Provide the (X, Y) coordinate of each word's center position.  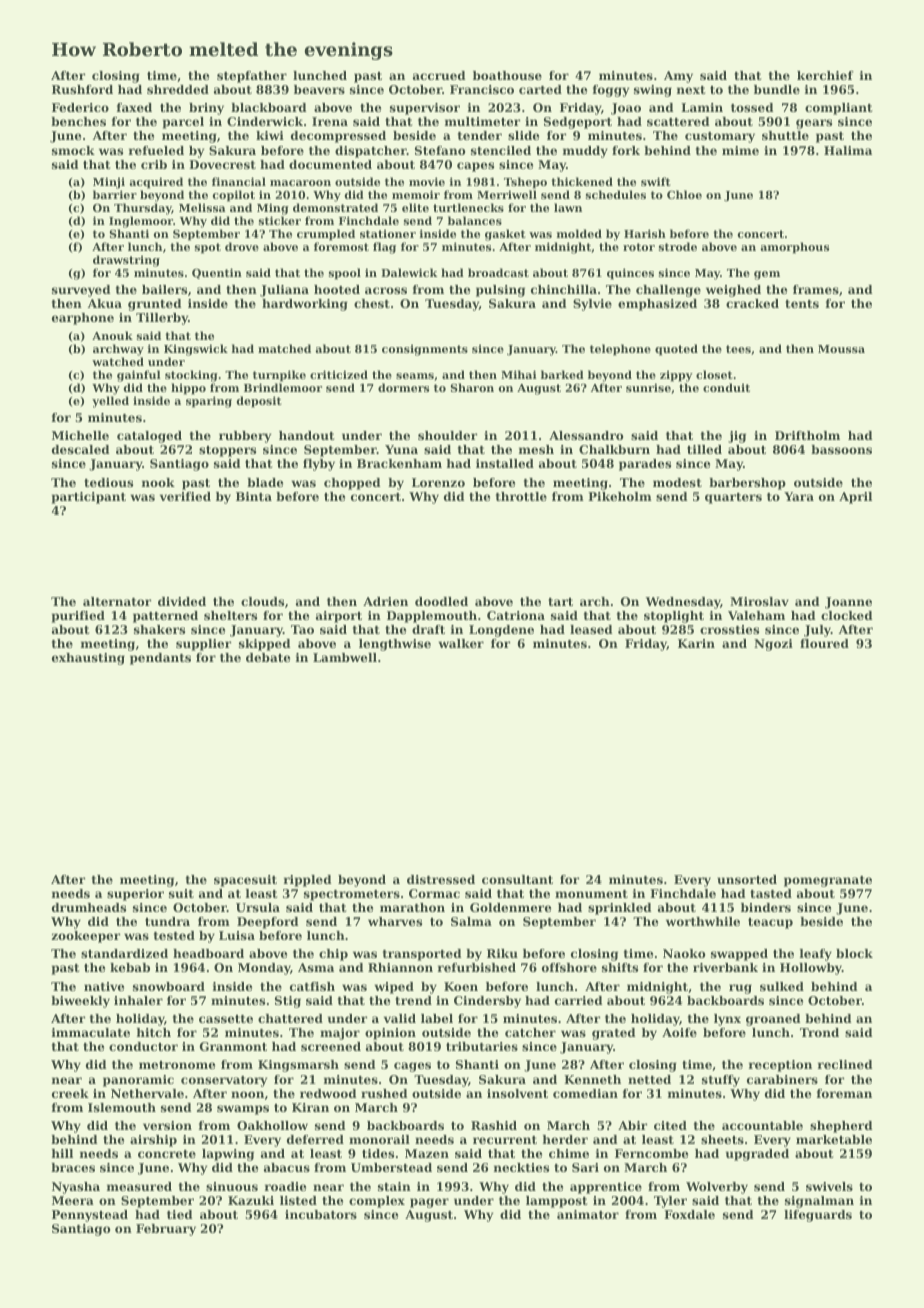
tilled (704, 449)
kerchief (825, 75)
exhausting (88, 659)
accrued (439, 75)
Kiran (310, 1107)
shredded (178, 89)
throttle (521, 496)
